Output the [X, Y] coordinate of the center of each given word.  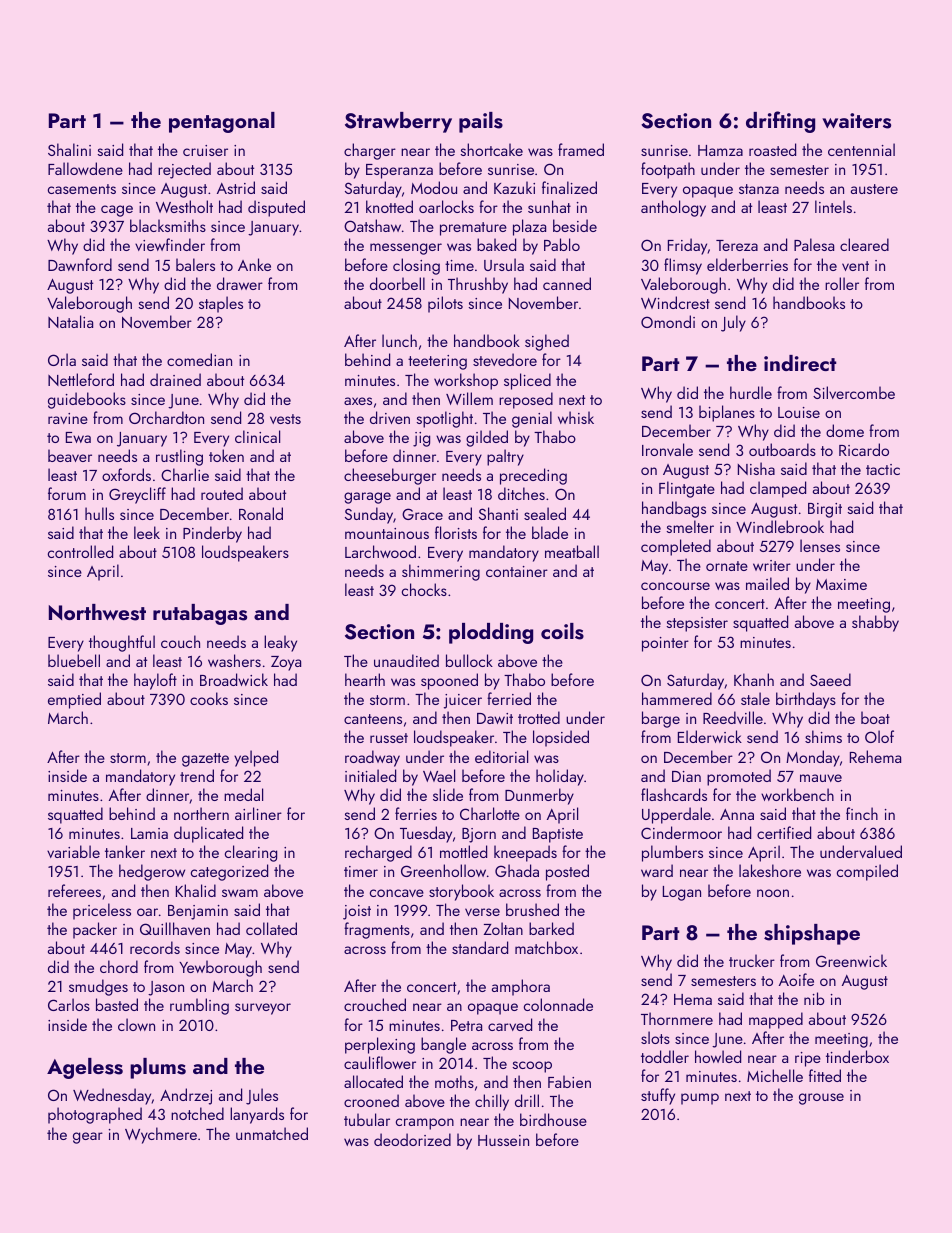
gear [88, 1138]
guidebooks [87, 400]
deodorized [412, 1139]
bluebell [74, 660]
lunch [399, 340]
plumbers [672, 853]
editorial [501, 756]
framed [581, 149]
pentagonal [222, 122]
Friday [688, 246]
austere [874, 189]
